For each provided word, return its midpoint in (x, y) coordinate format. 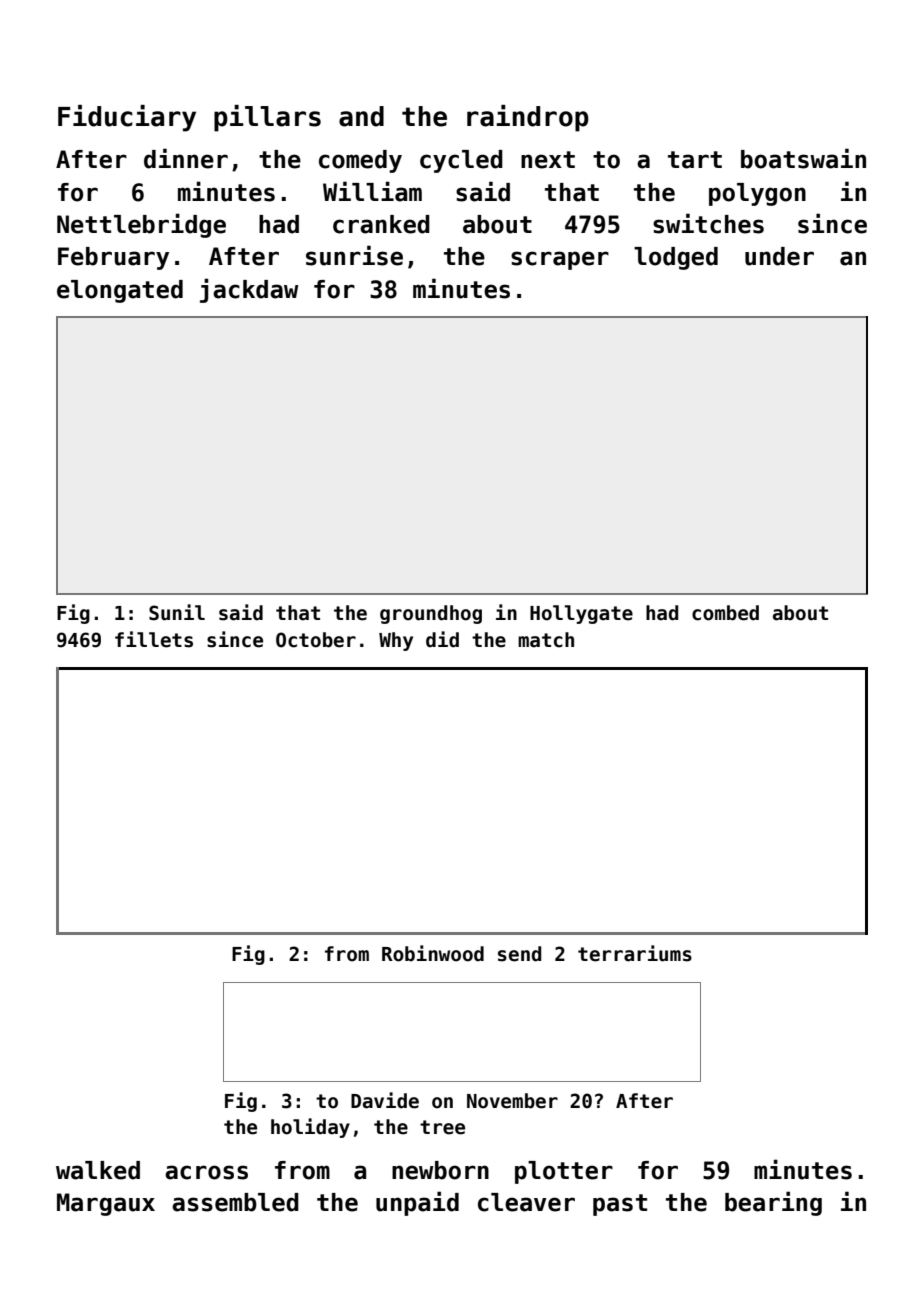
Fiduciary (127, 118)
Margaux (106, 1204)
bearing (773, 1203)
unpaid (417, 1203)
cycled (461, 161)
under (779, 256)
